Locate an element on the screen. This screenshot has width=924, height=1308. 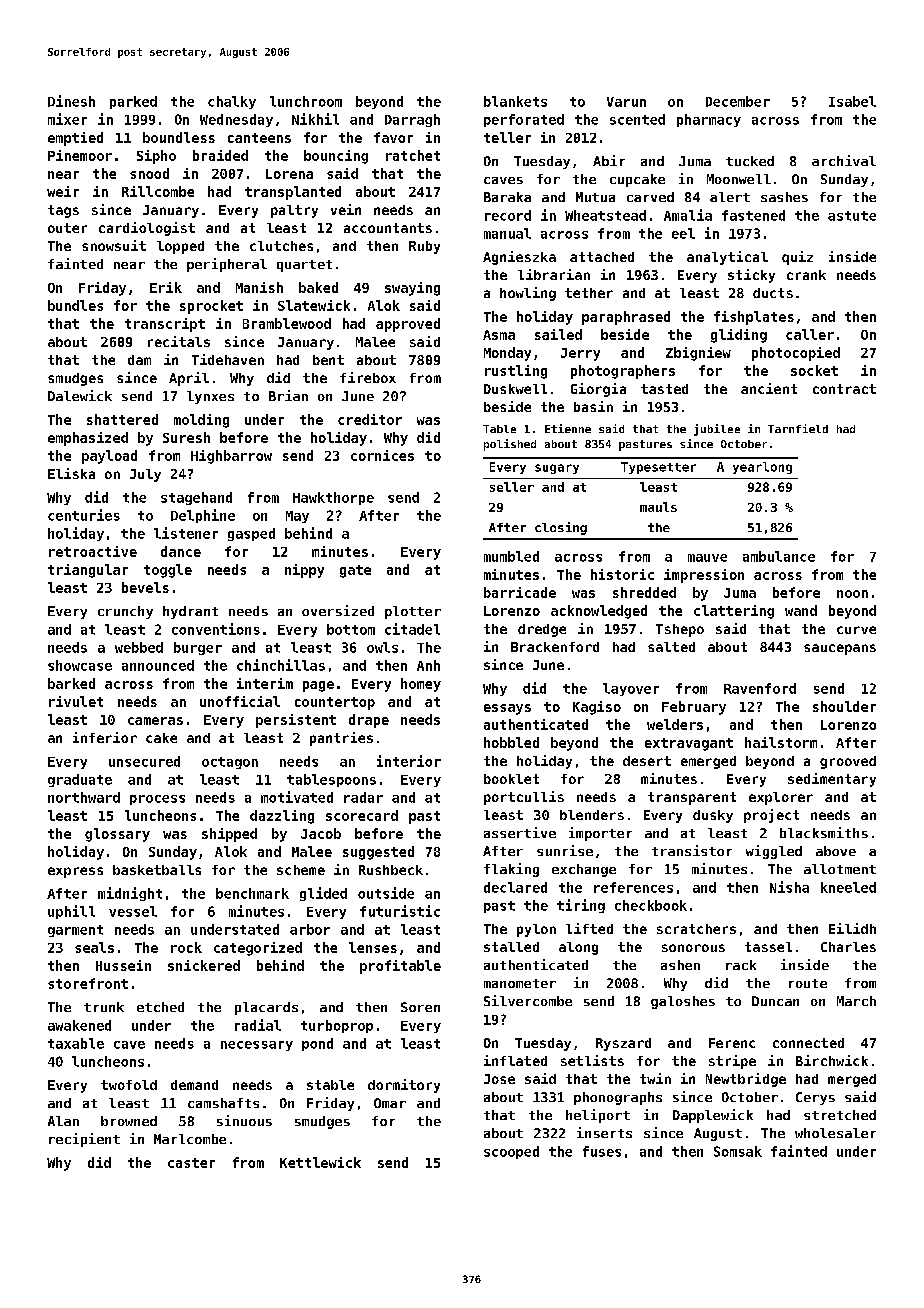
Isabel is located at coordinates (852, 101).
